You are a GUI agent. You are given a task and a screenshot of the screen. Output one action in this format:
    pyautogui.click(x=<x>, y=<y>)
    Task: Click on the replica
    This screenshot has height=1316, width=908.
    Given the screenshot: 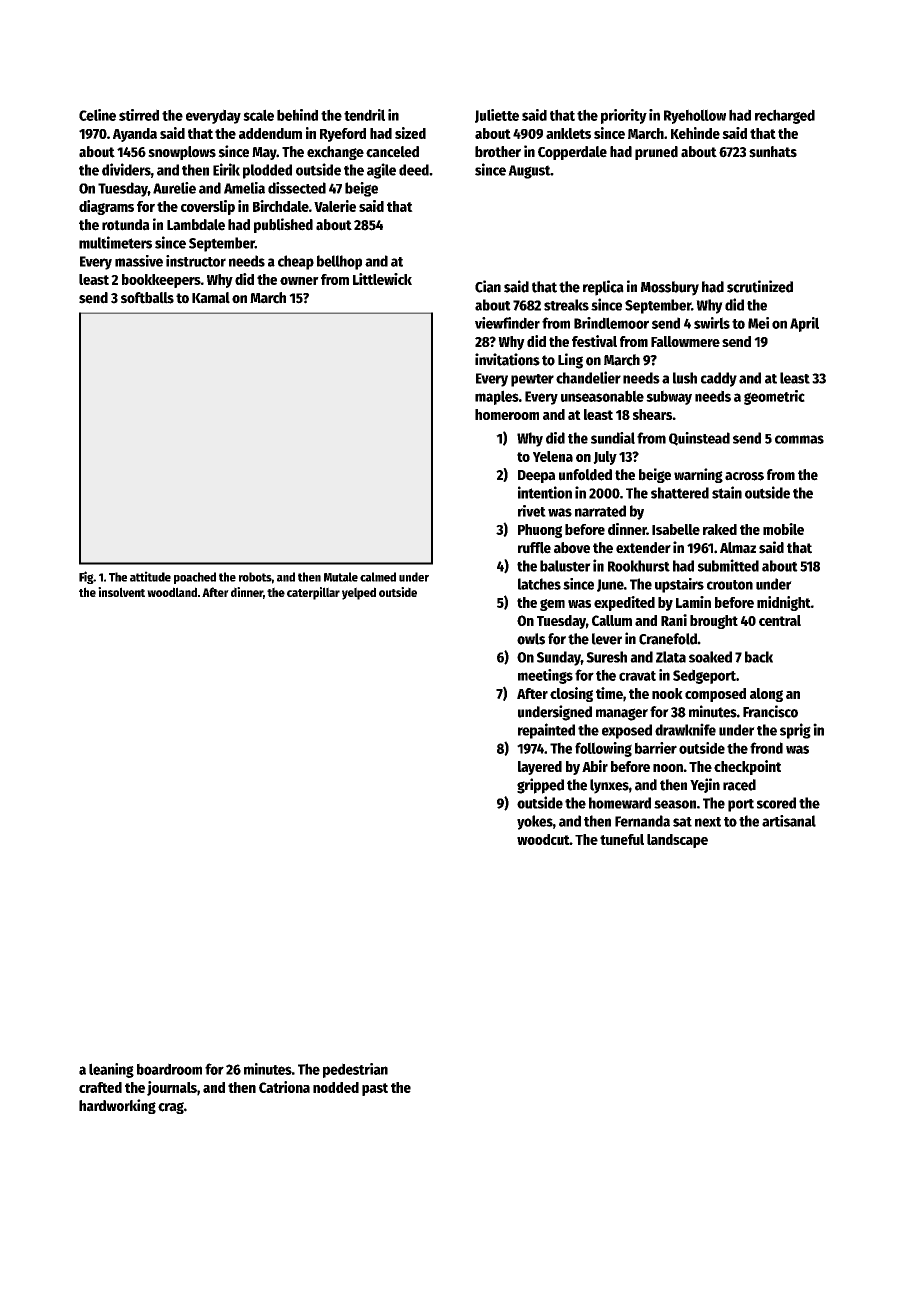 What is the action you would take?
    pyautogui.click(x=603, y=288)
